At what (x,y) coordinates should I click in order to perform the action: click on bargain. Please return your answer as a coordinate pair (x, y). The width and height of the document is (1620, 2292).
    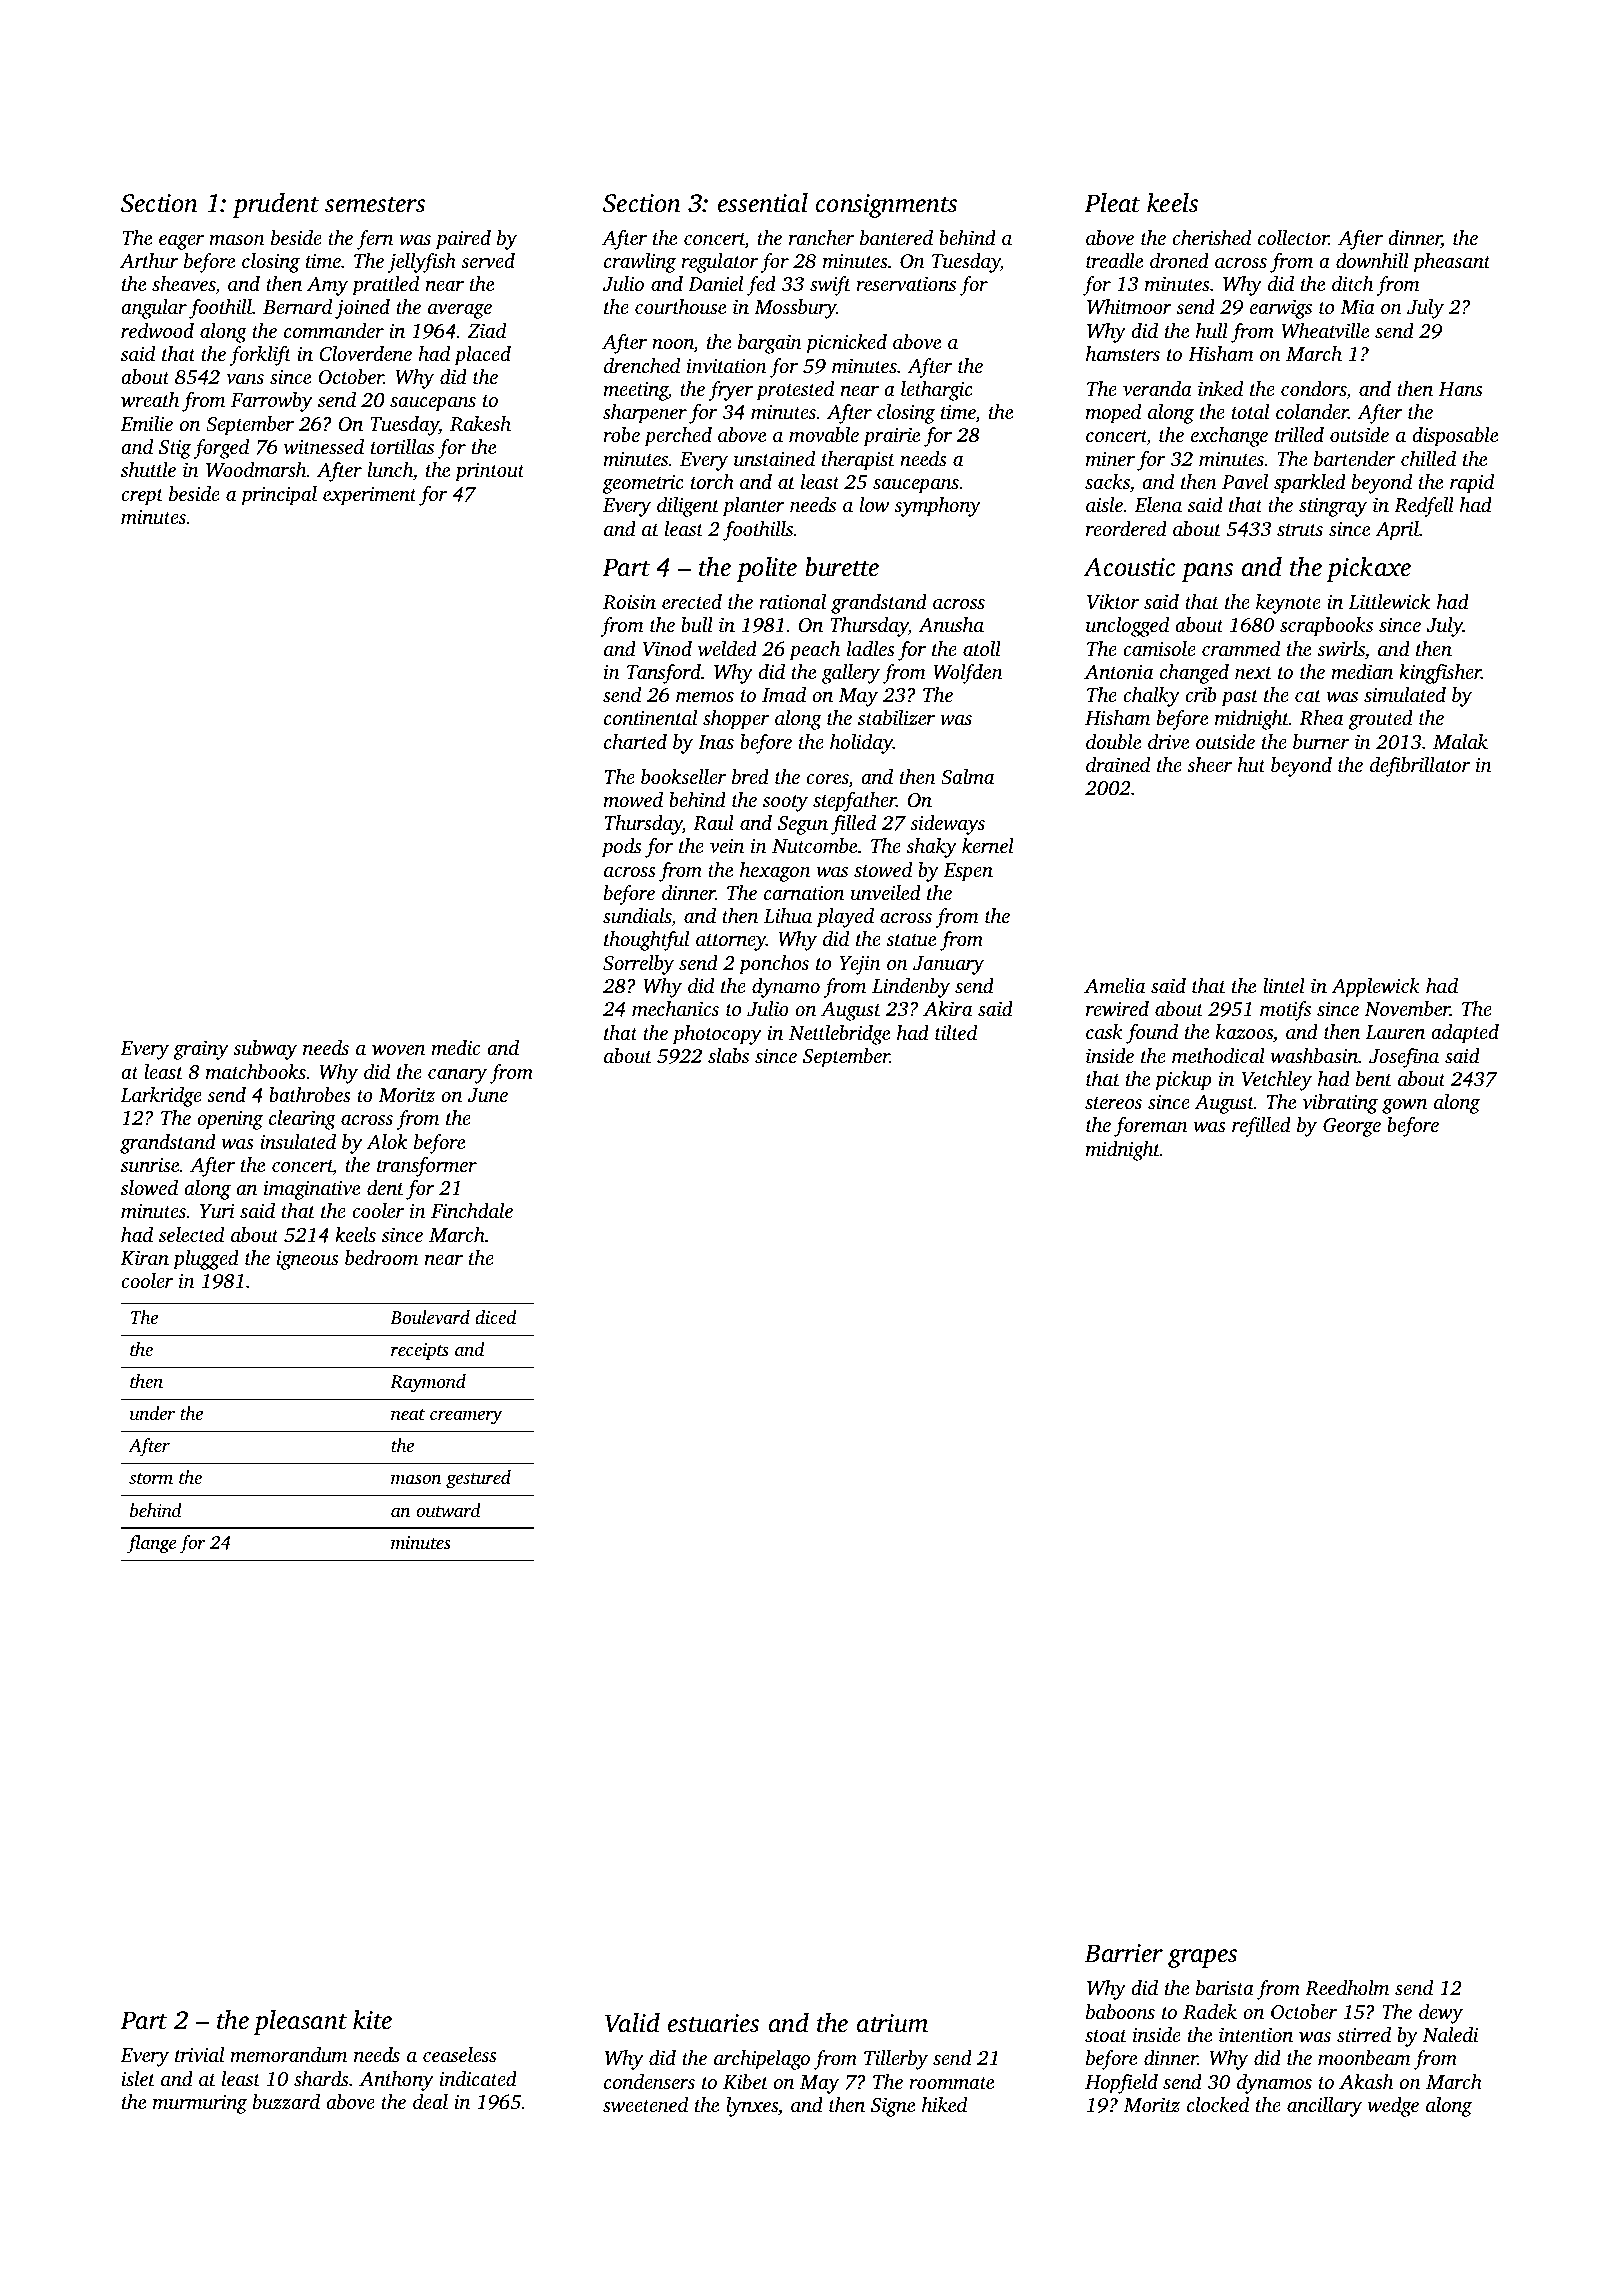
    Looking at the image, I should click on (770, 344).
